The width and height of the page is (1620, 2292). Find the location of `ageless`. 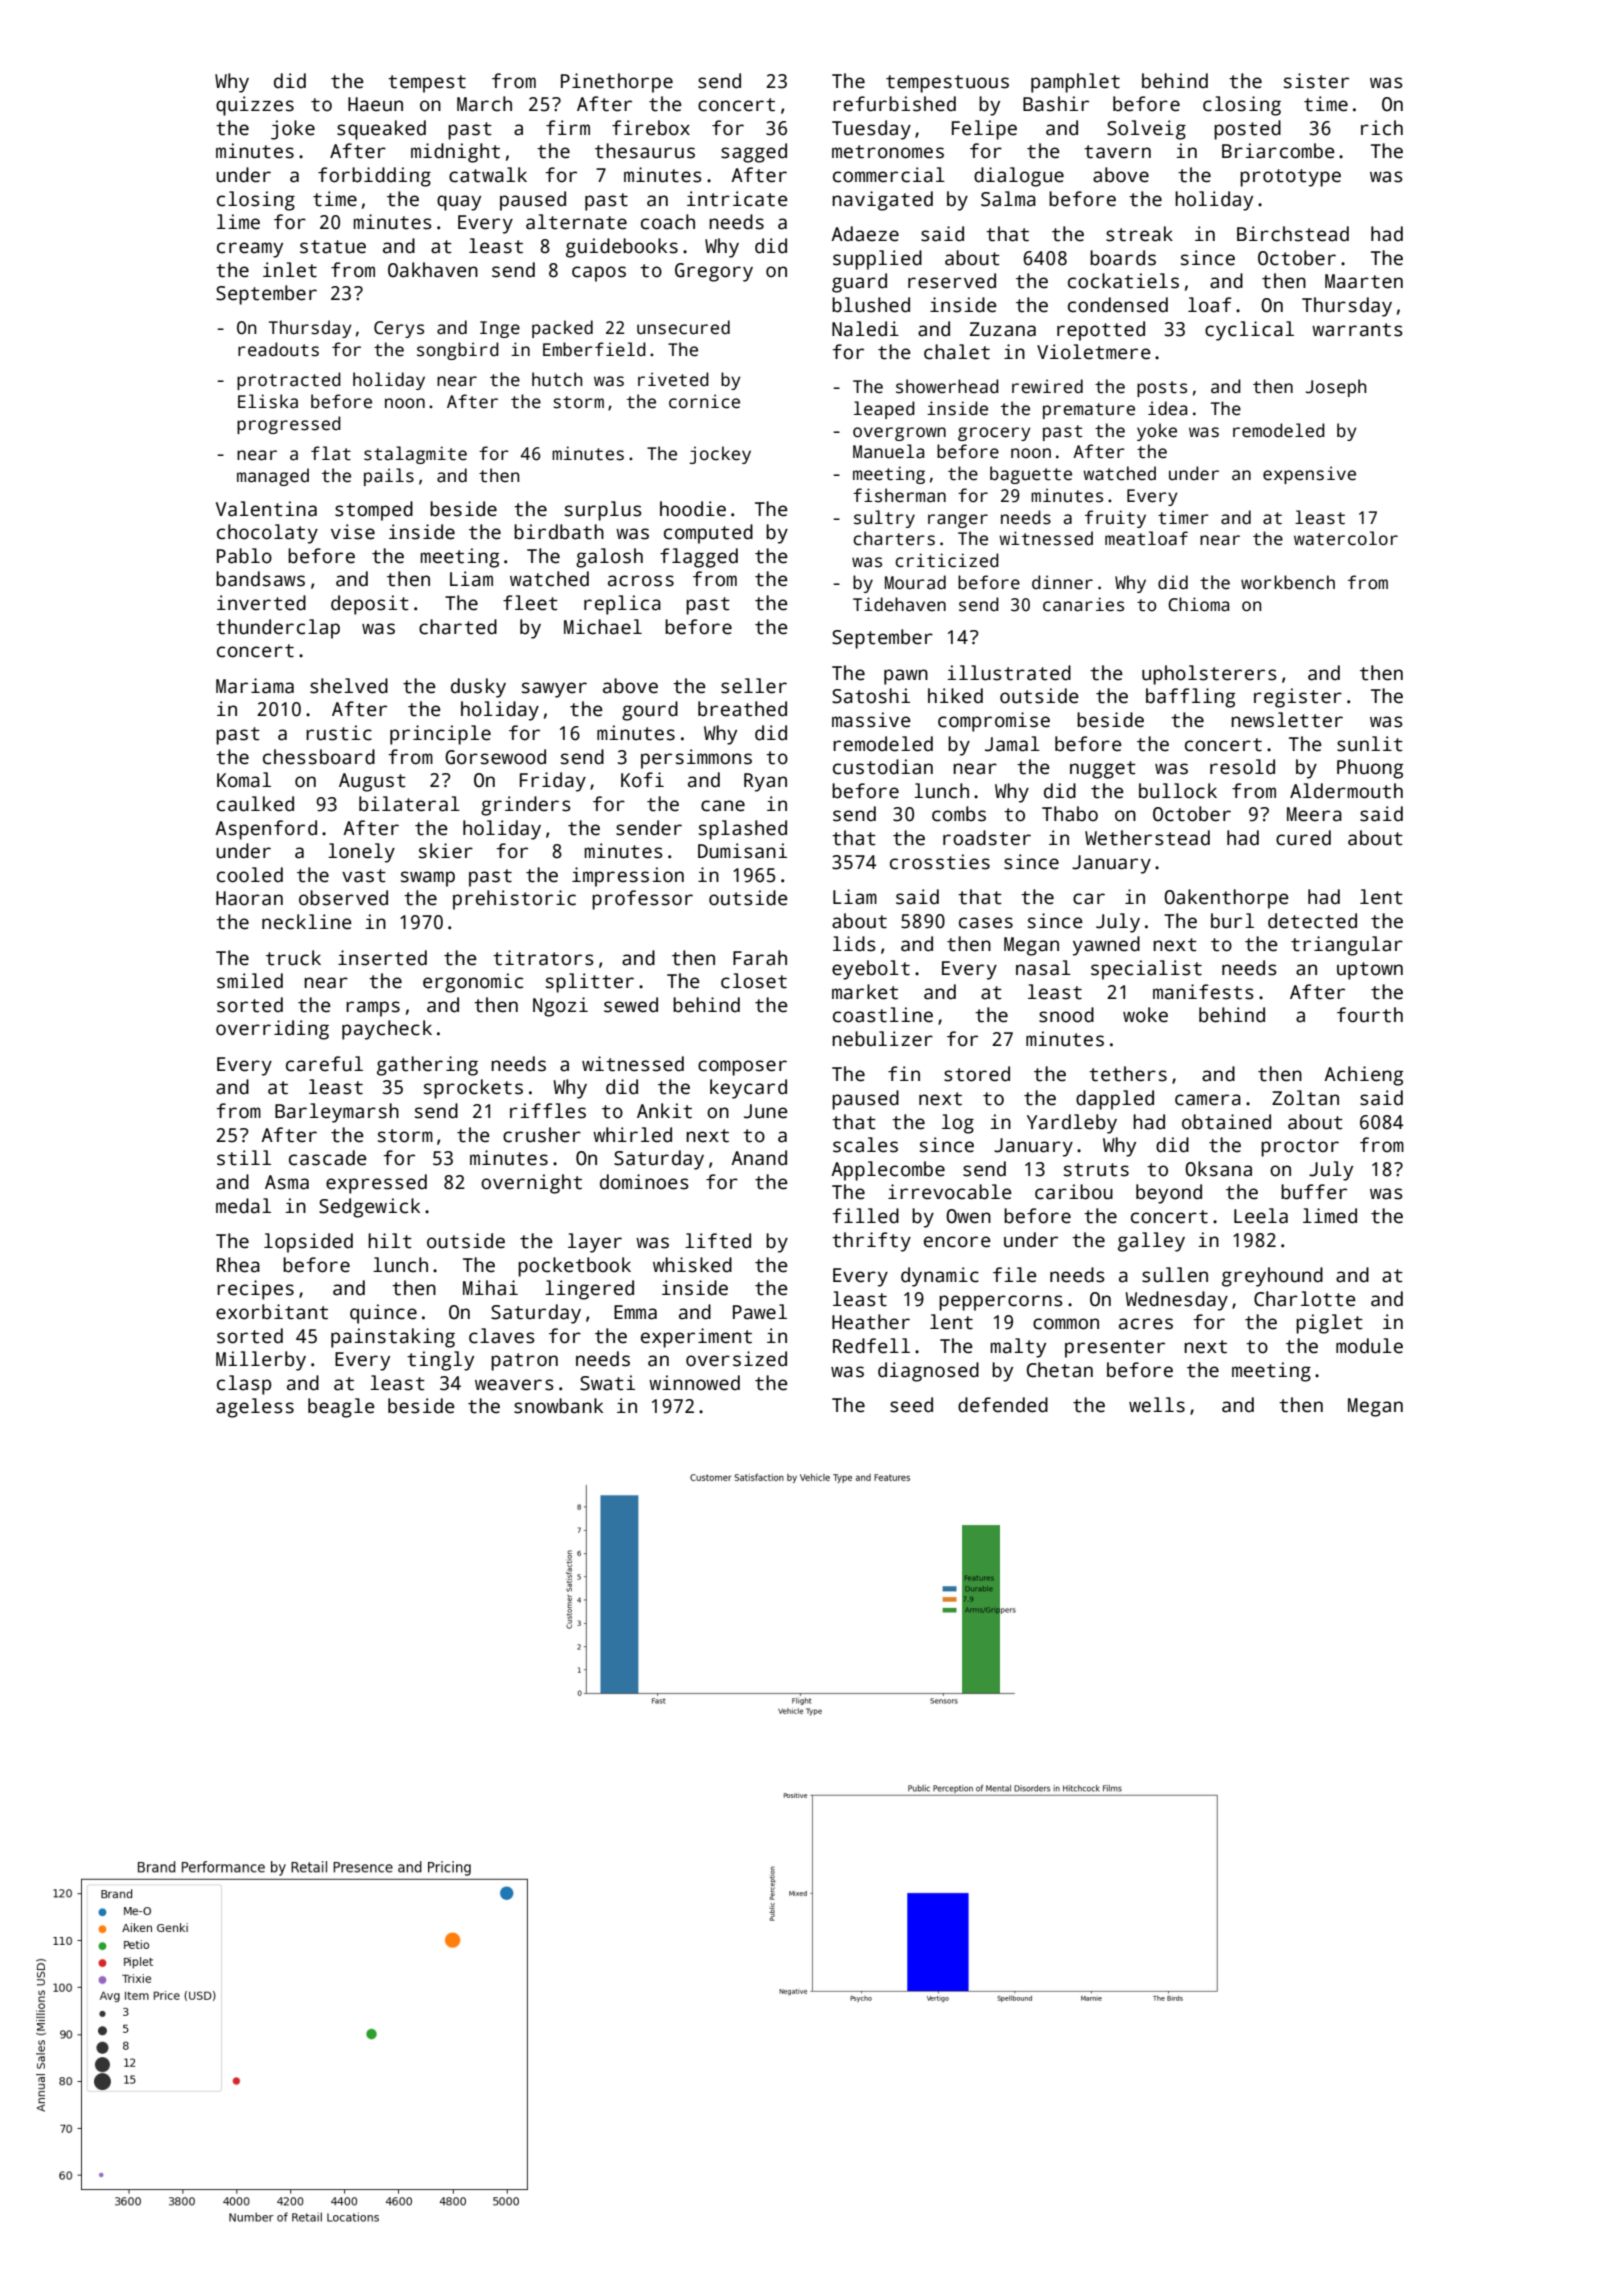

ageless is located at coordinates (255, 1408).
